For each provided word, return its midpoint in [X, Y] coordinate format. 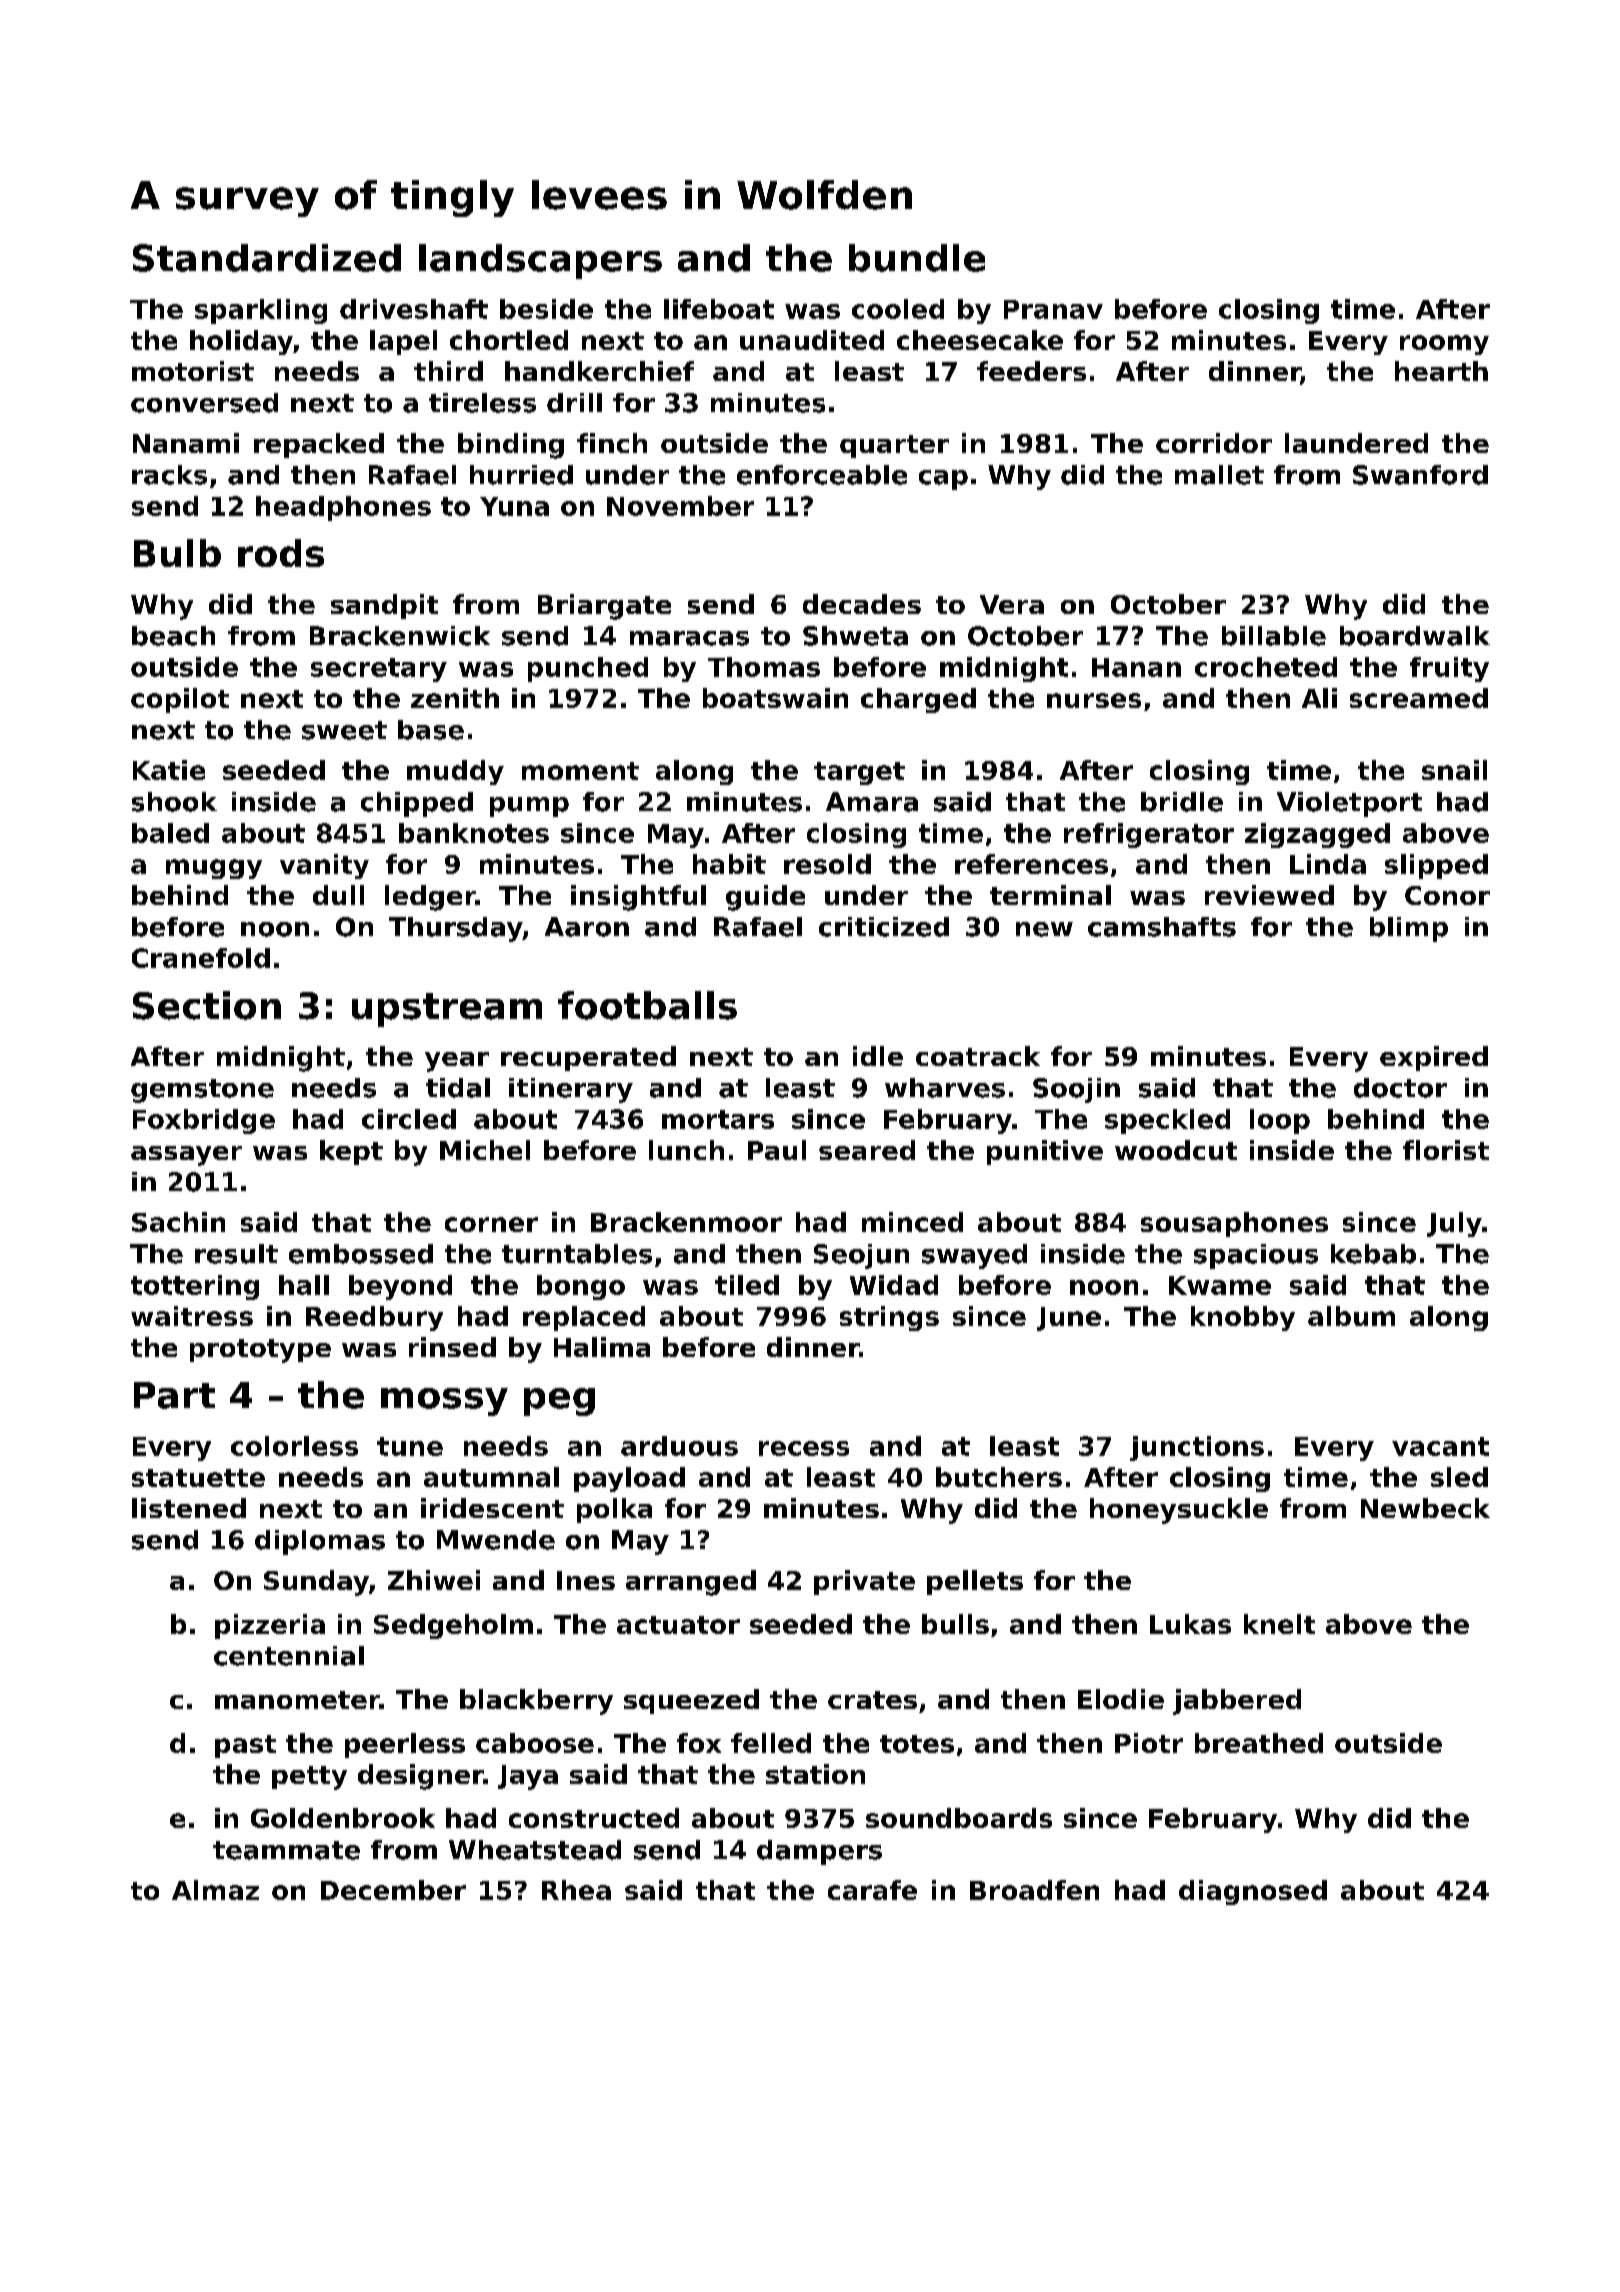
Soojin [1076, 1090]
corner [491, 1224]
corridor [1214, 443]
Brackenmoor [686, 1222]
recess [804, 1448]
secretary [379, 670]
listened [189, 1508]
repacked [319, 445]
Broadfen [1034, 1890]
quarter [894, 446]
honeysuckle [1179, 1511]
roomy [1444, 345]
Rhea [576, 1890]
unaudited [812, 340]
